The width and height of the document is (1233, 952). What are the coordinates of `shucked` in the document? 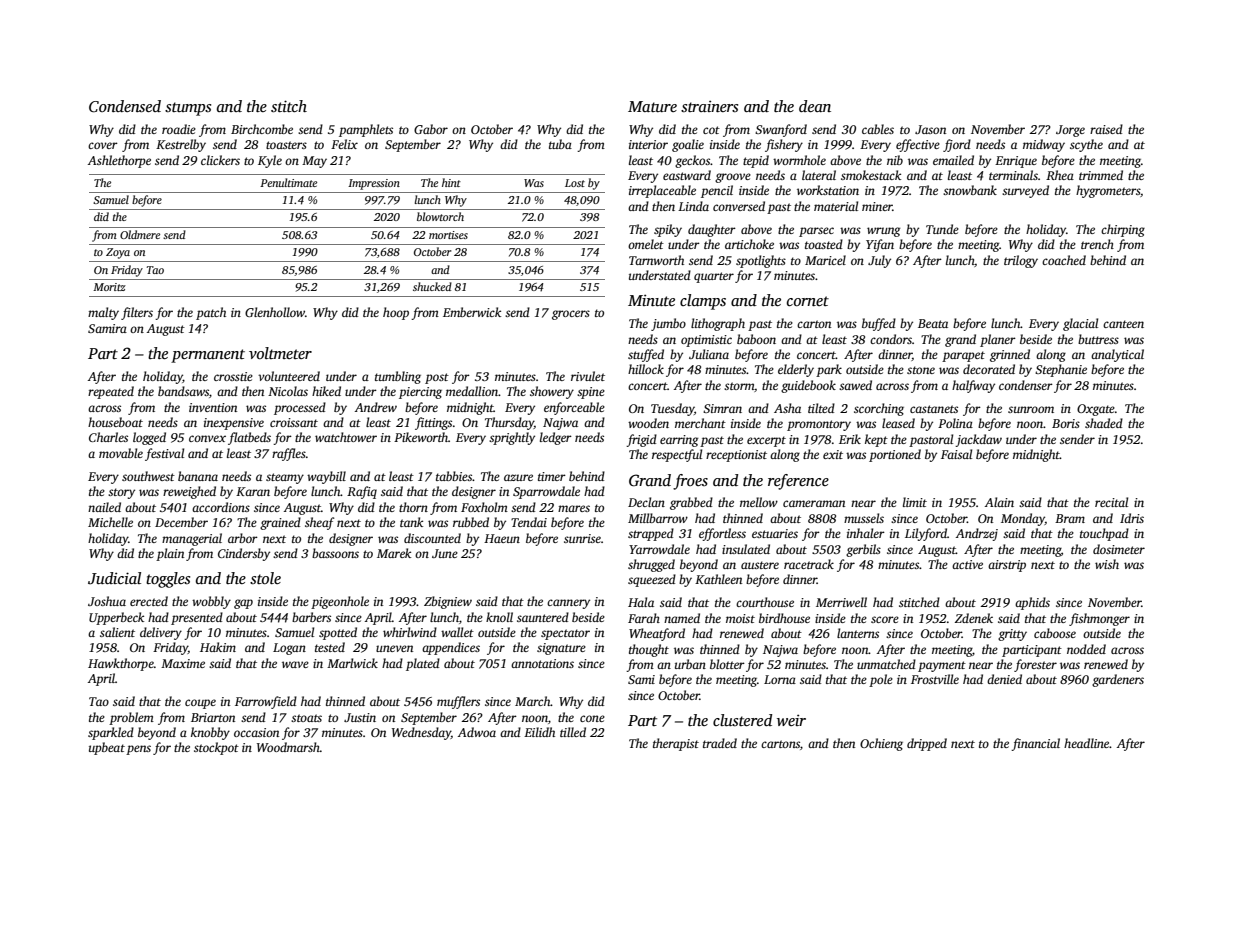 It's located at (432, 286).
